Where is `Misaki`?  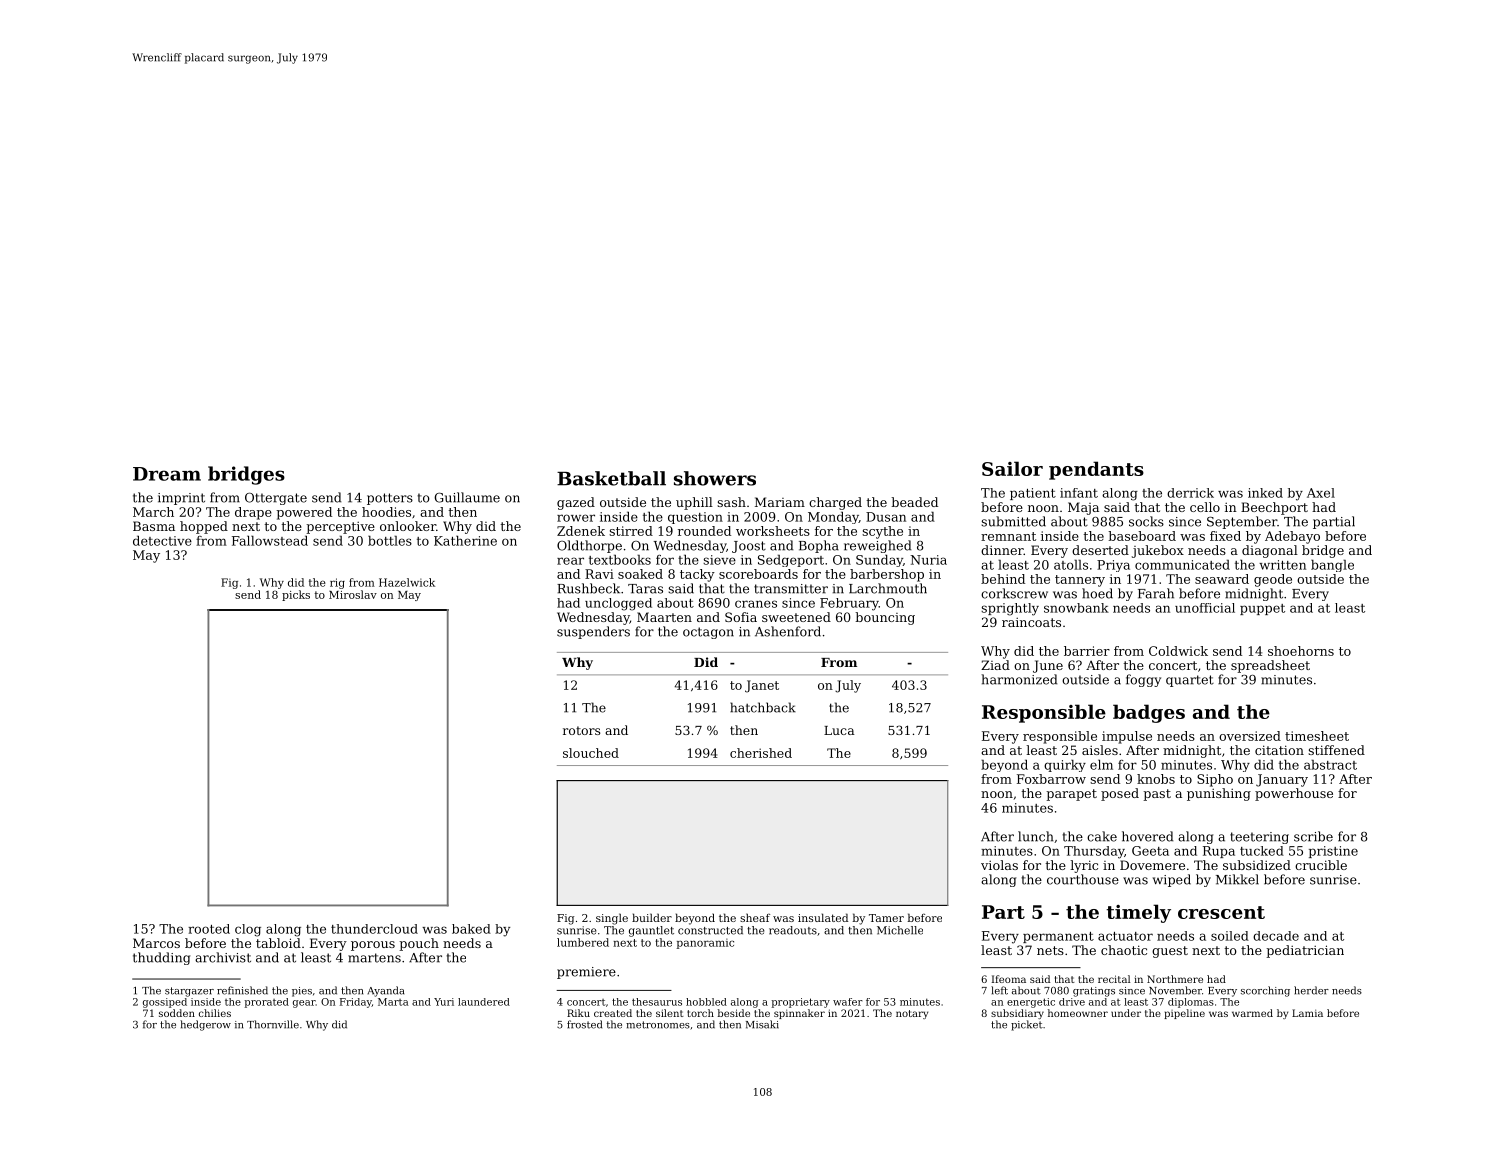
Misaki is located at coordinates (762, 1024).
